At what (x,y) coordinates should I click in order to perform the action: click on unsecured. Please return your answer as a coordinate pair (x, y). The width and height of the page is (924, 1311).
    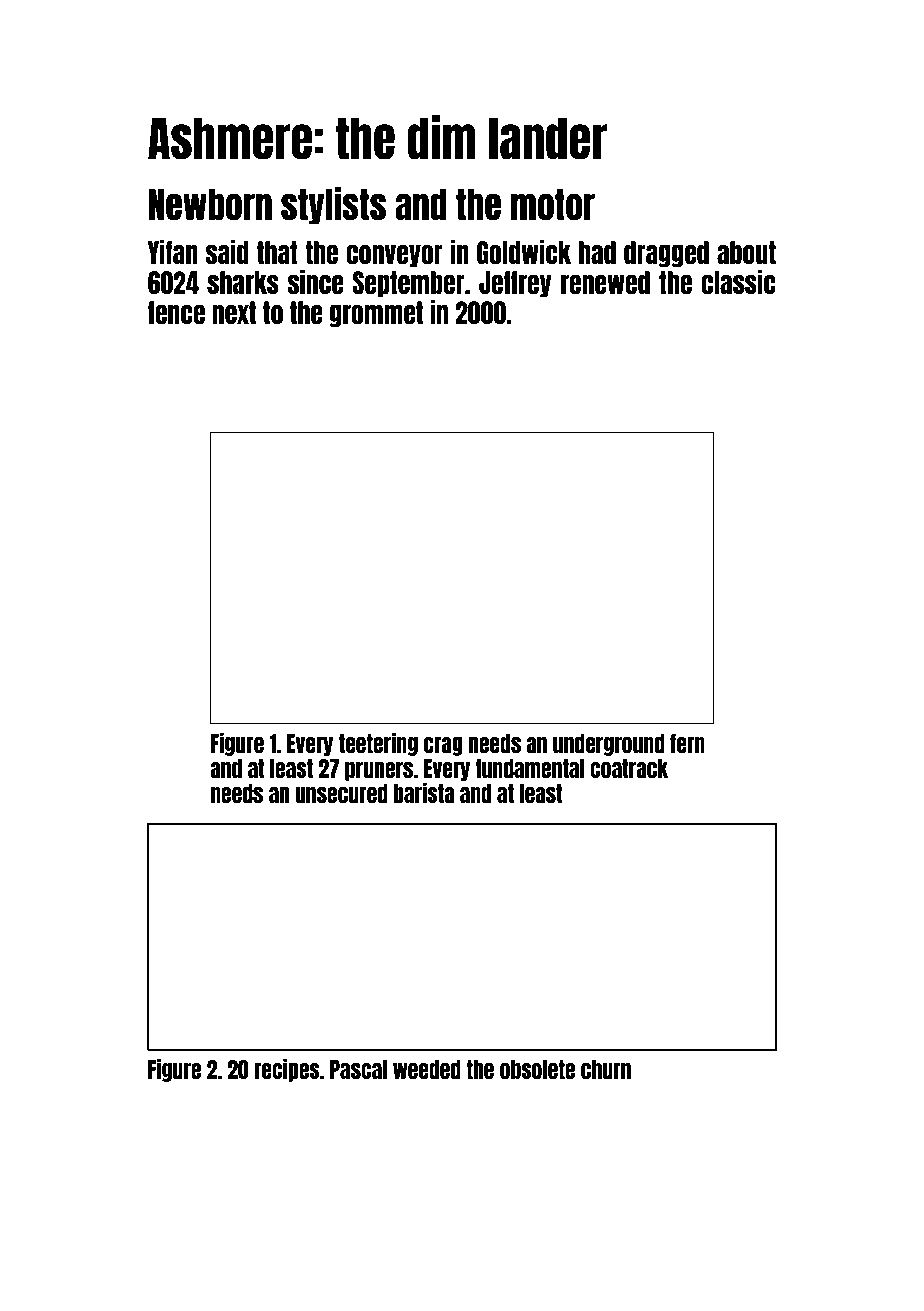
    Looking at the image, I should click on (341, 793).
